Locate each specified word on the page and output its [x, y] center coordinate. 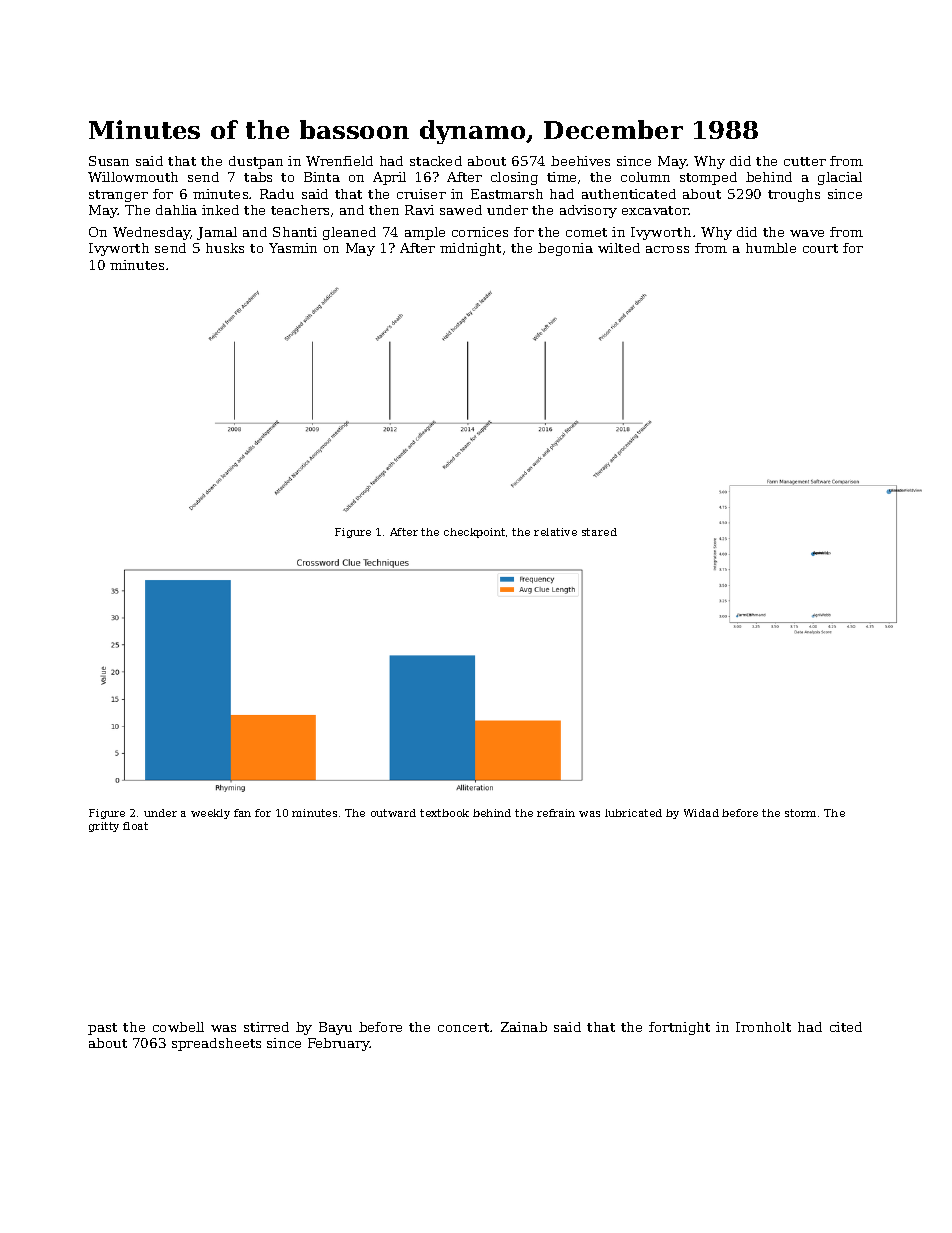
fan [242, 813]
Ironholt [763, 1027]
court [820, 248]
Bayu [335, 1028]
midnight [470, 249]
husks [225, 248]
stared [599, 532]
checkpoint [474, 533]
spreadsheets [216, 1044]
